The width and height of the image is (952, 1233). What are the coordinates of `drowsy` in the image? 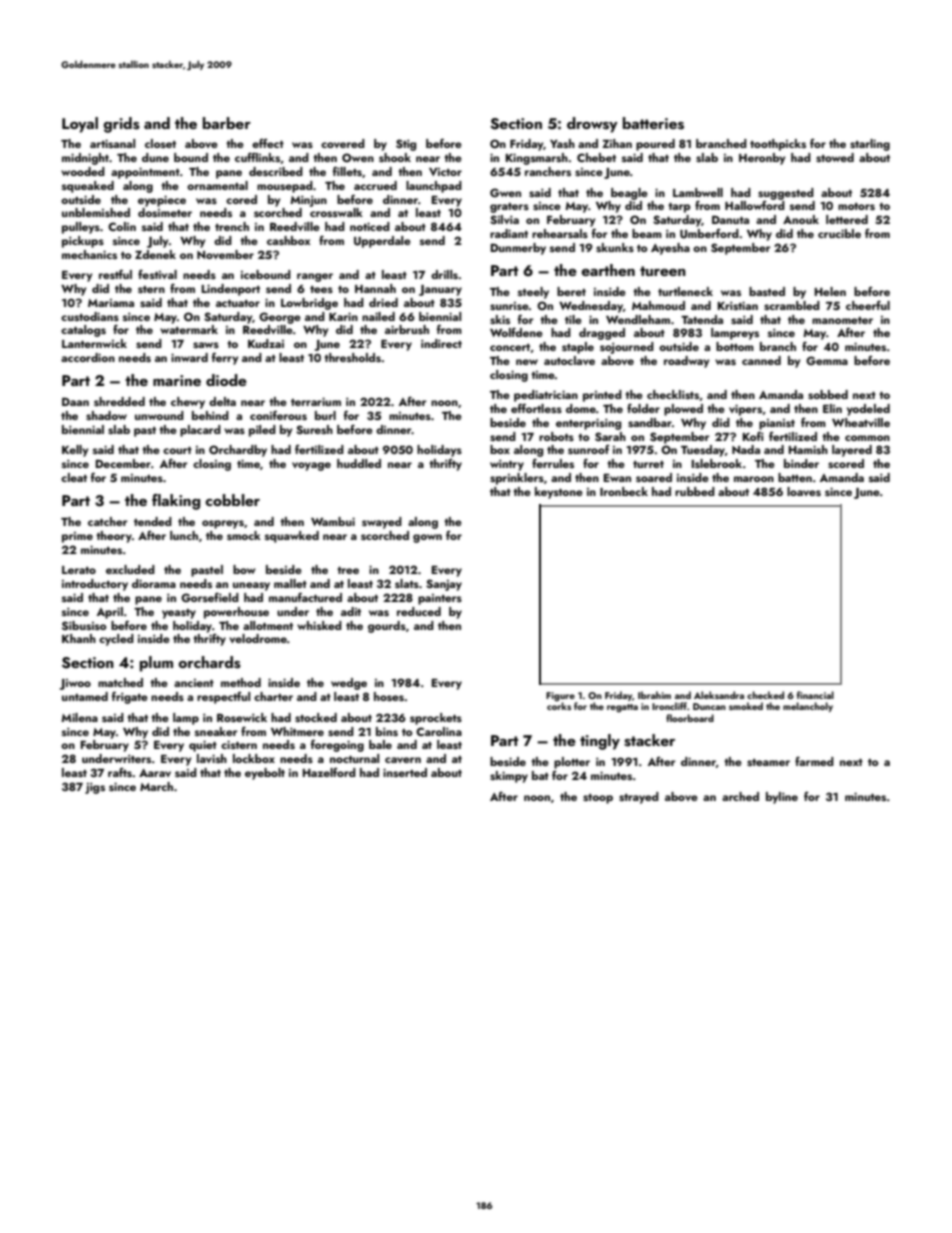 It's located at (592, 125).
